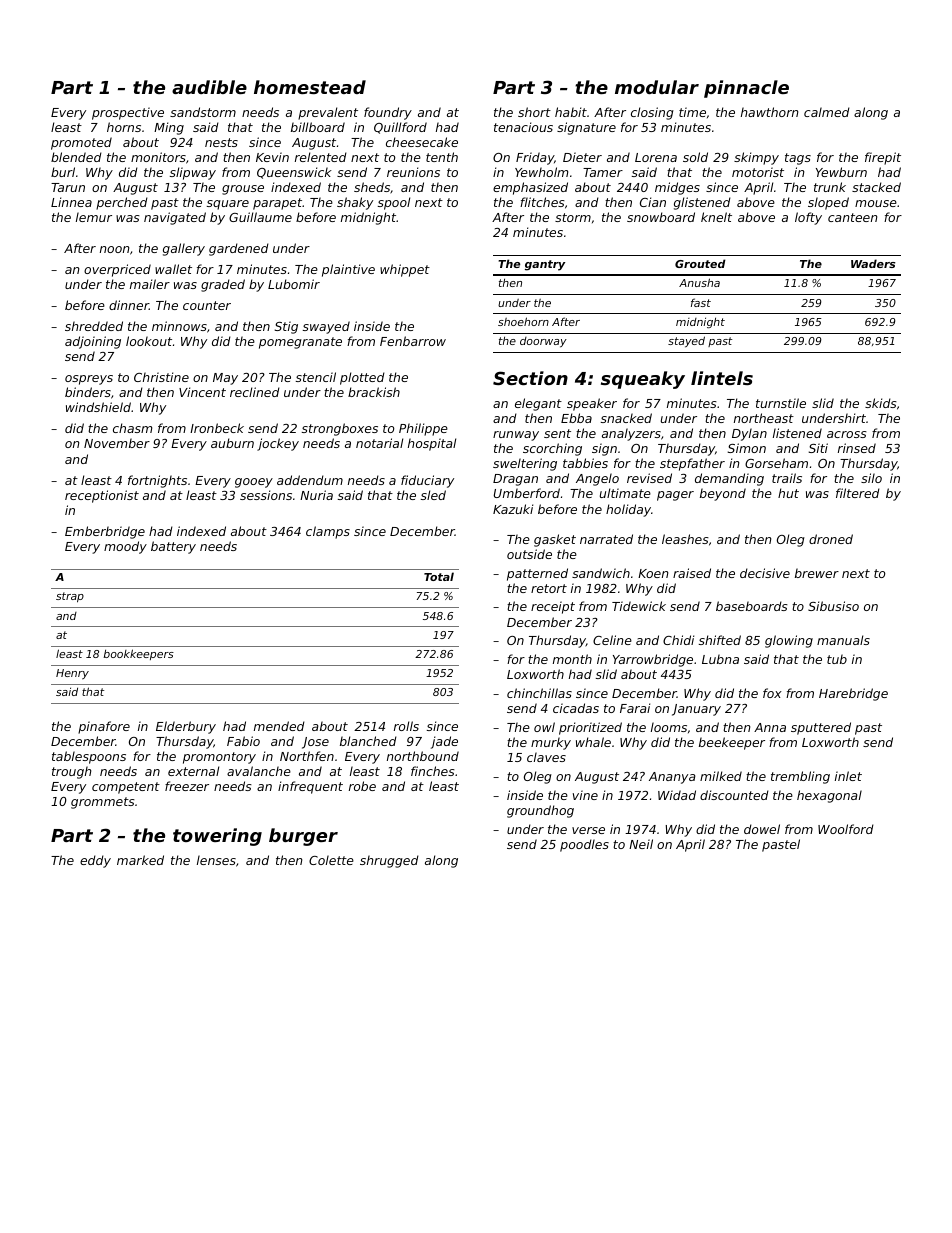 This screenshot has width=952, height=1233. What do you see at coordinates (746, 89) in the screenshot?
I see `pinnacle` at bounding box center [746, 89].
